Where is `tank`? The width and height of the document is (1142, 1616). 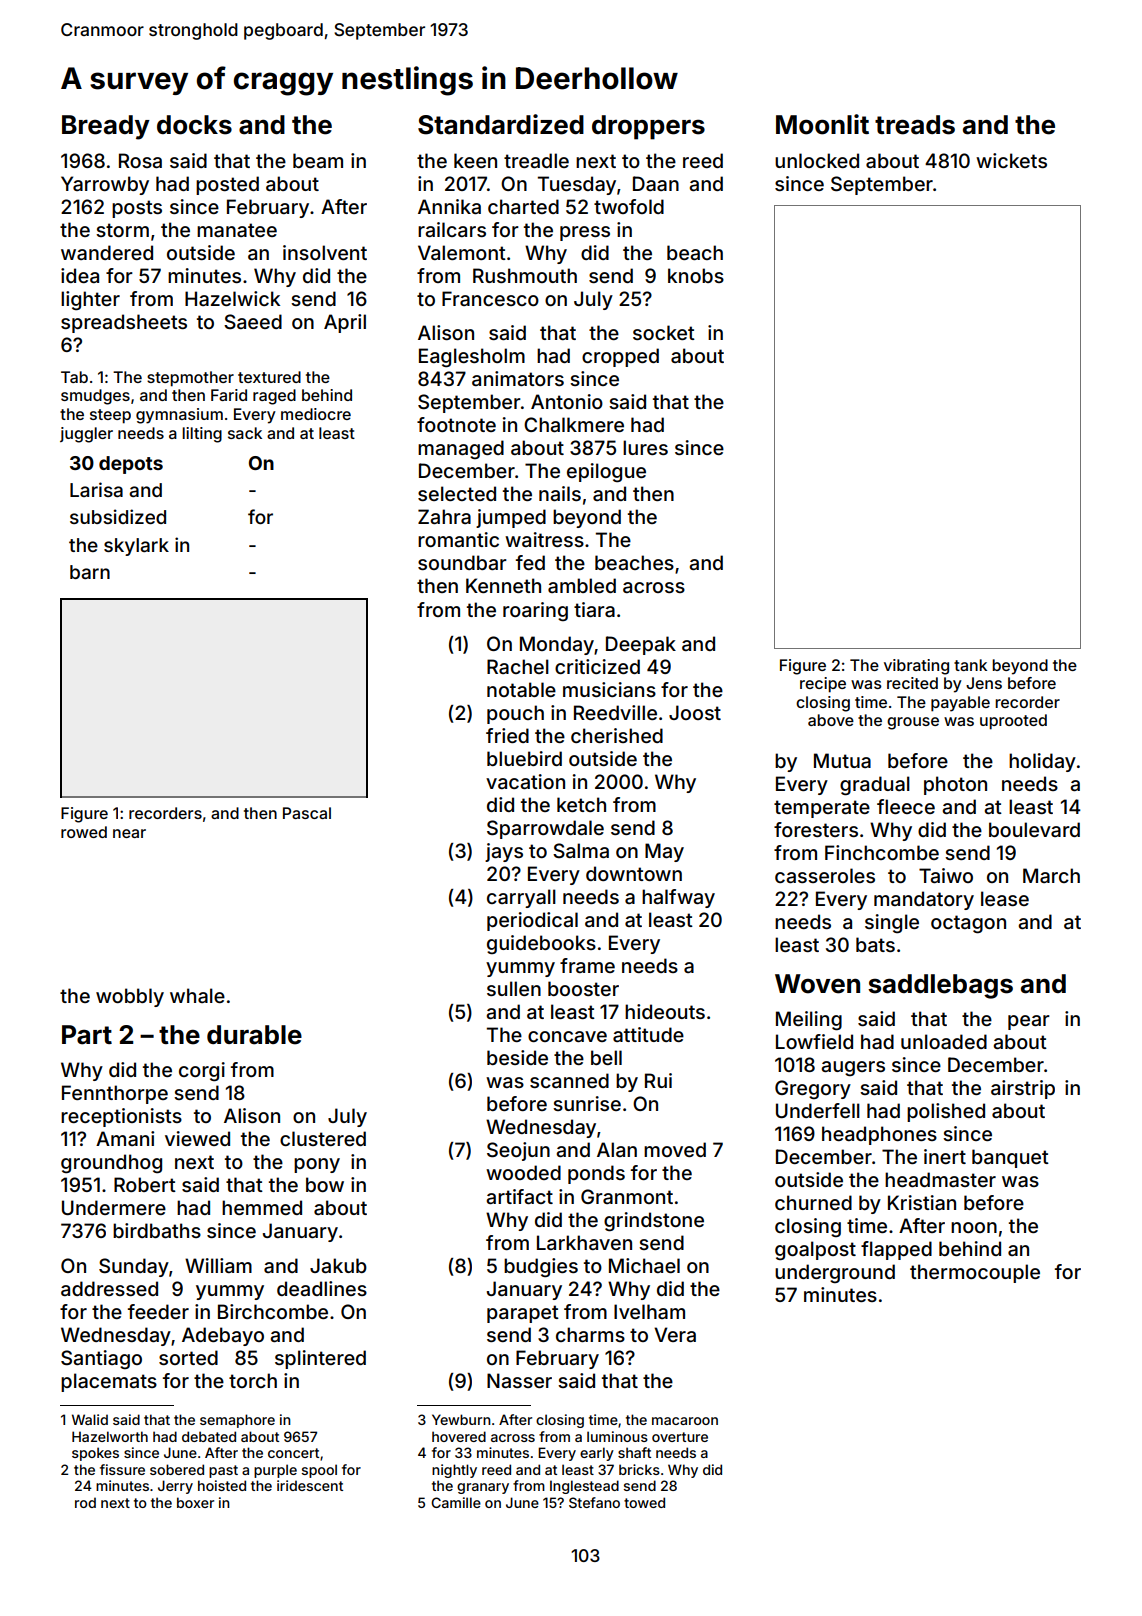 tank is located at coordinates (970, 665).
